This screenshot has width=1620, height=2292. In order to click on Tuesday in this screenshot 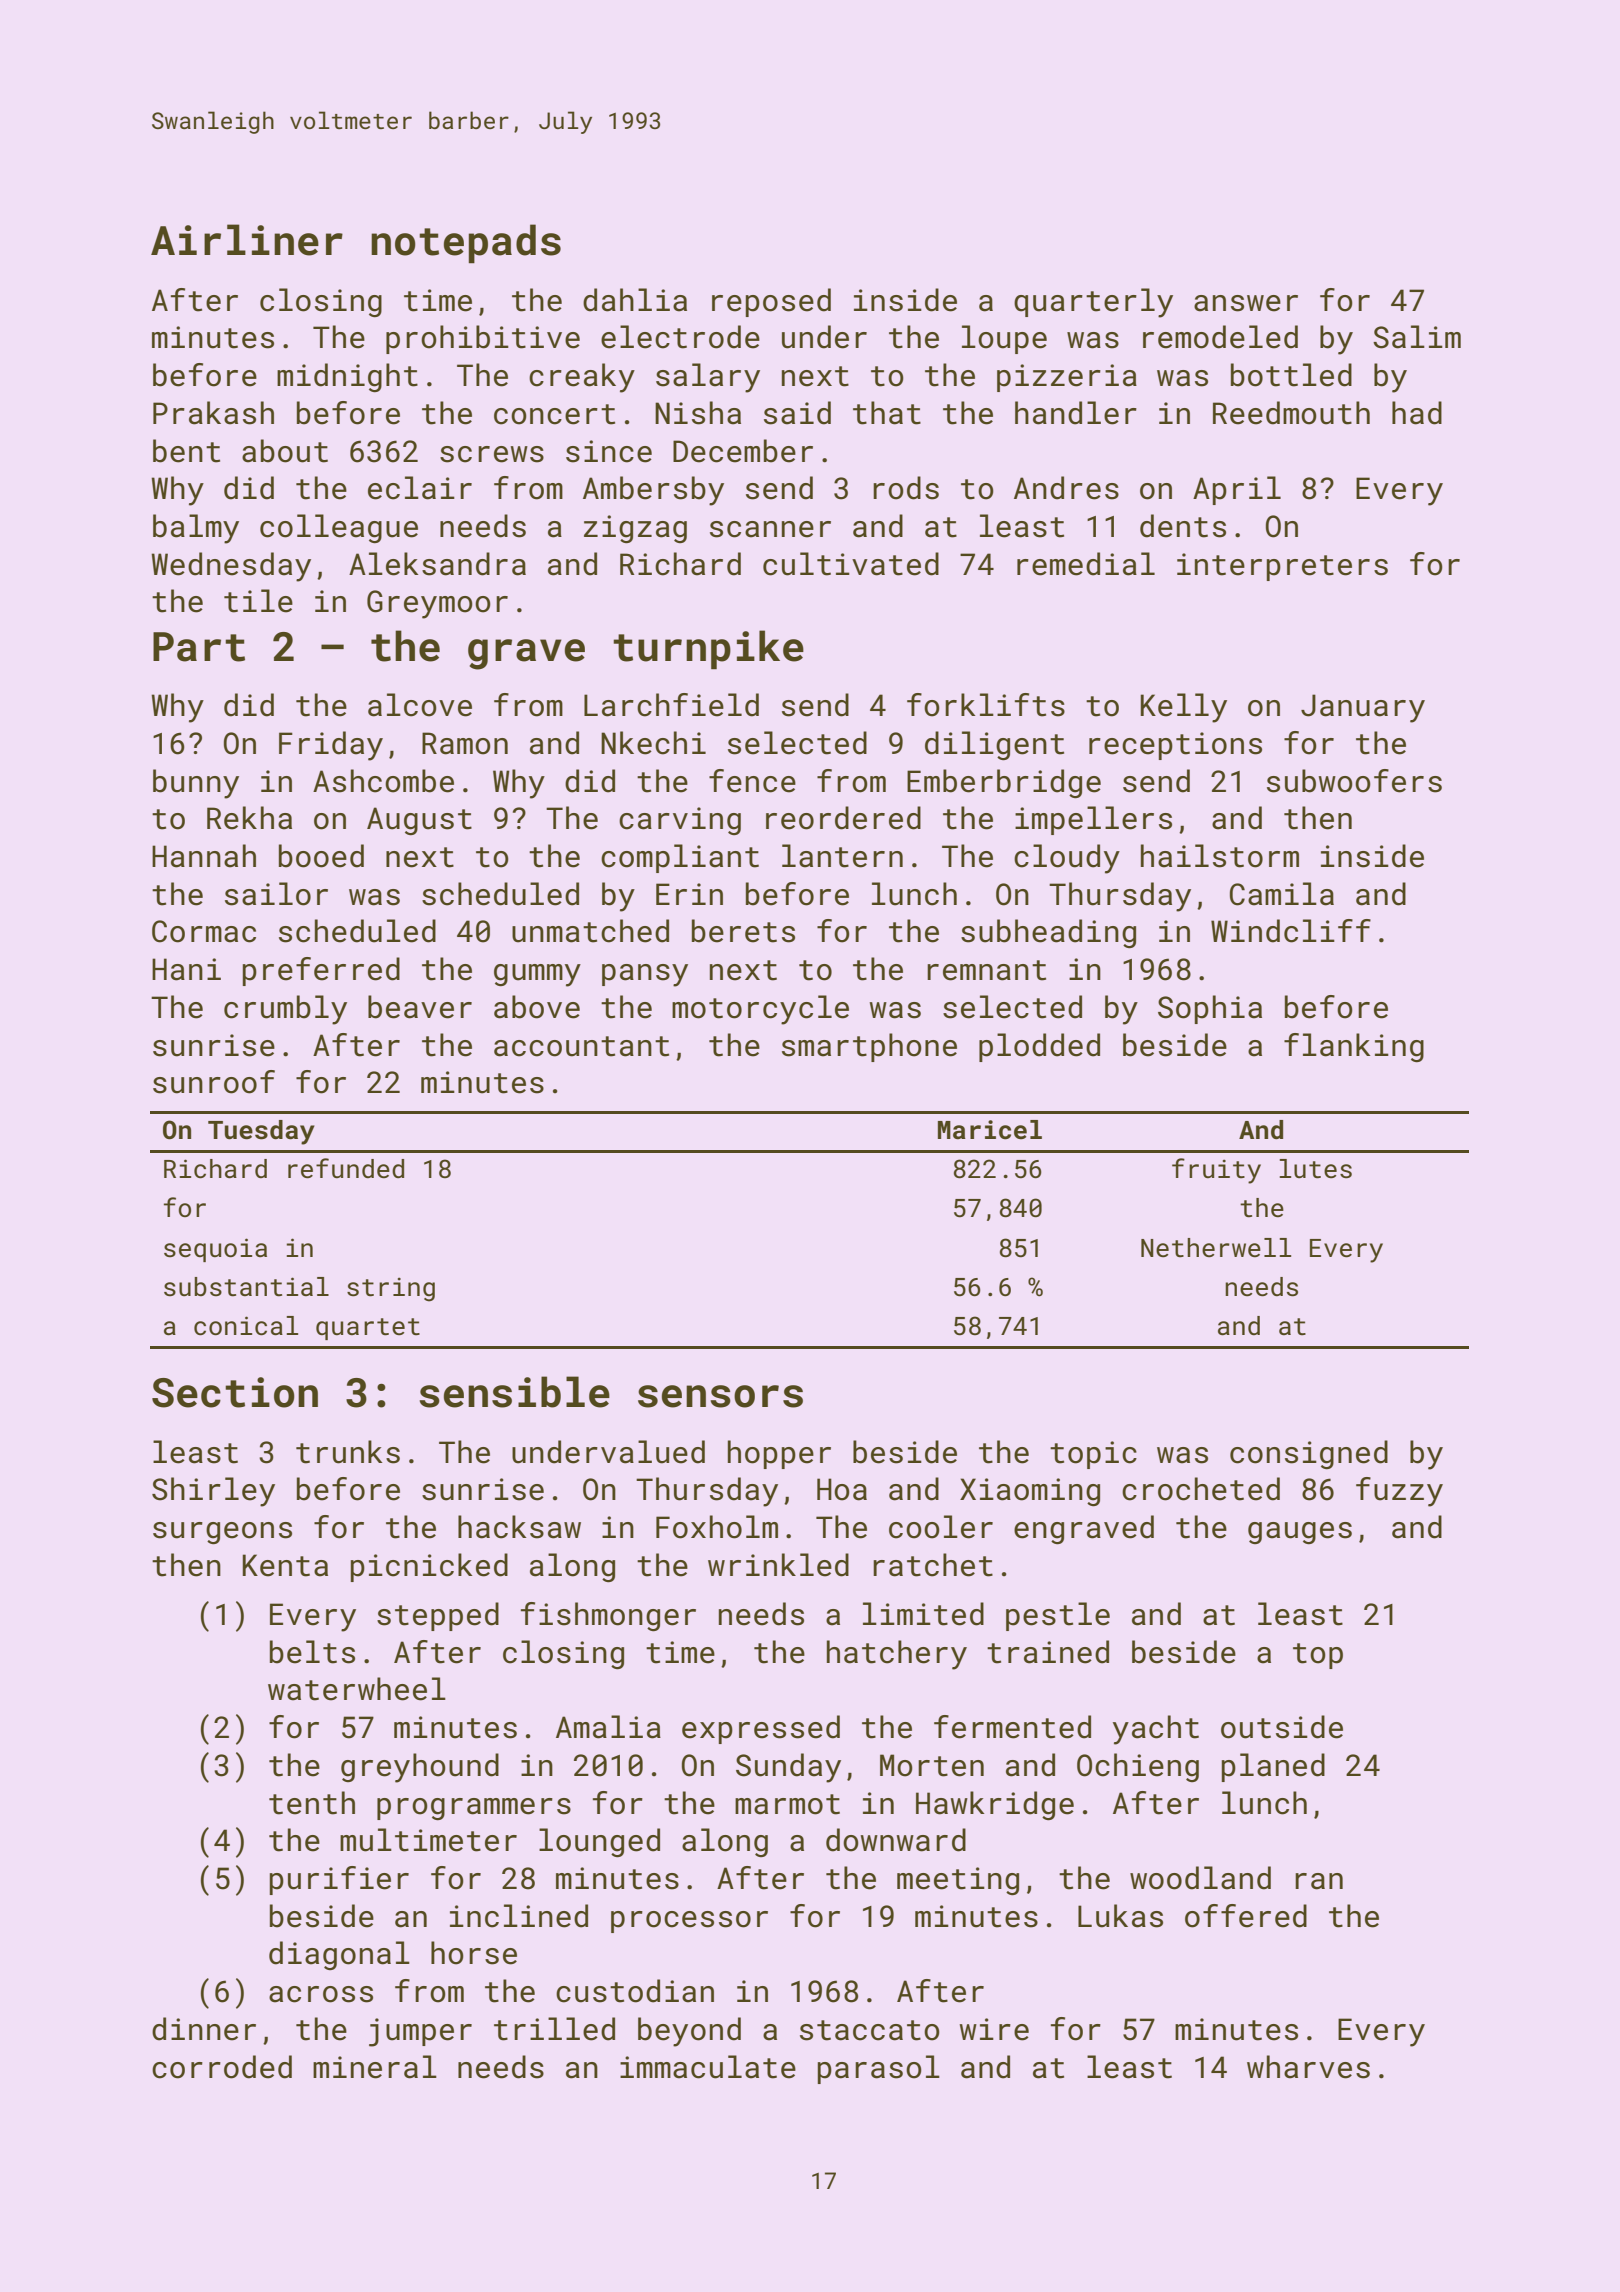, I will do `click(261, 1132)`.
